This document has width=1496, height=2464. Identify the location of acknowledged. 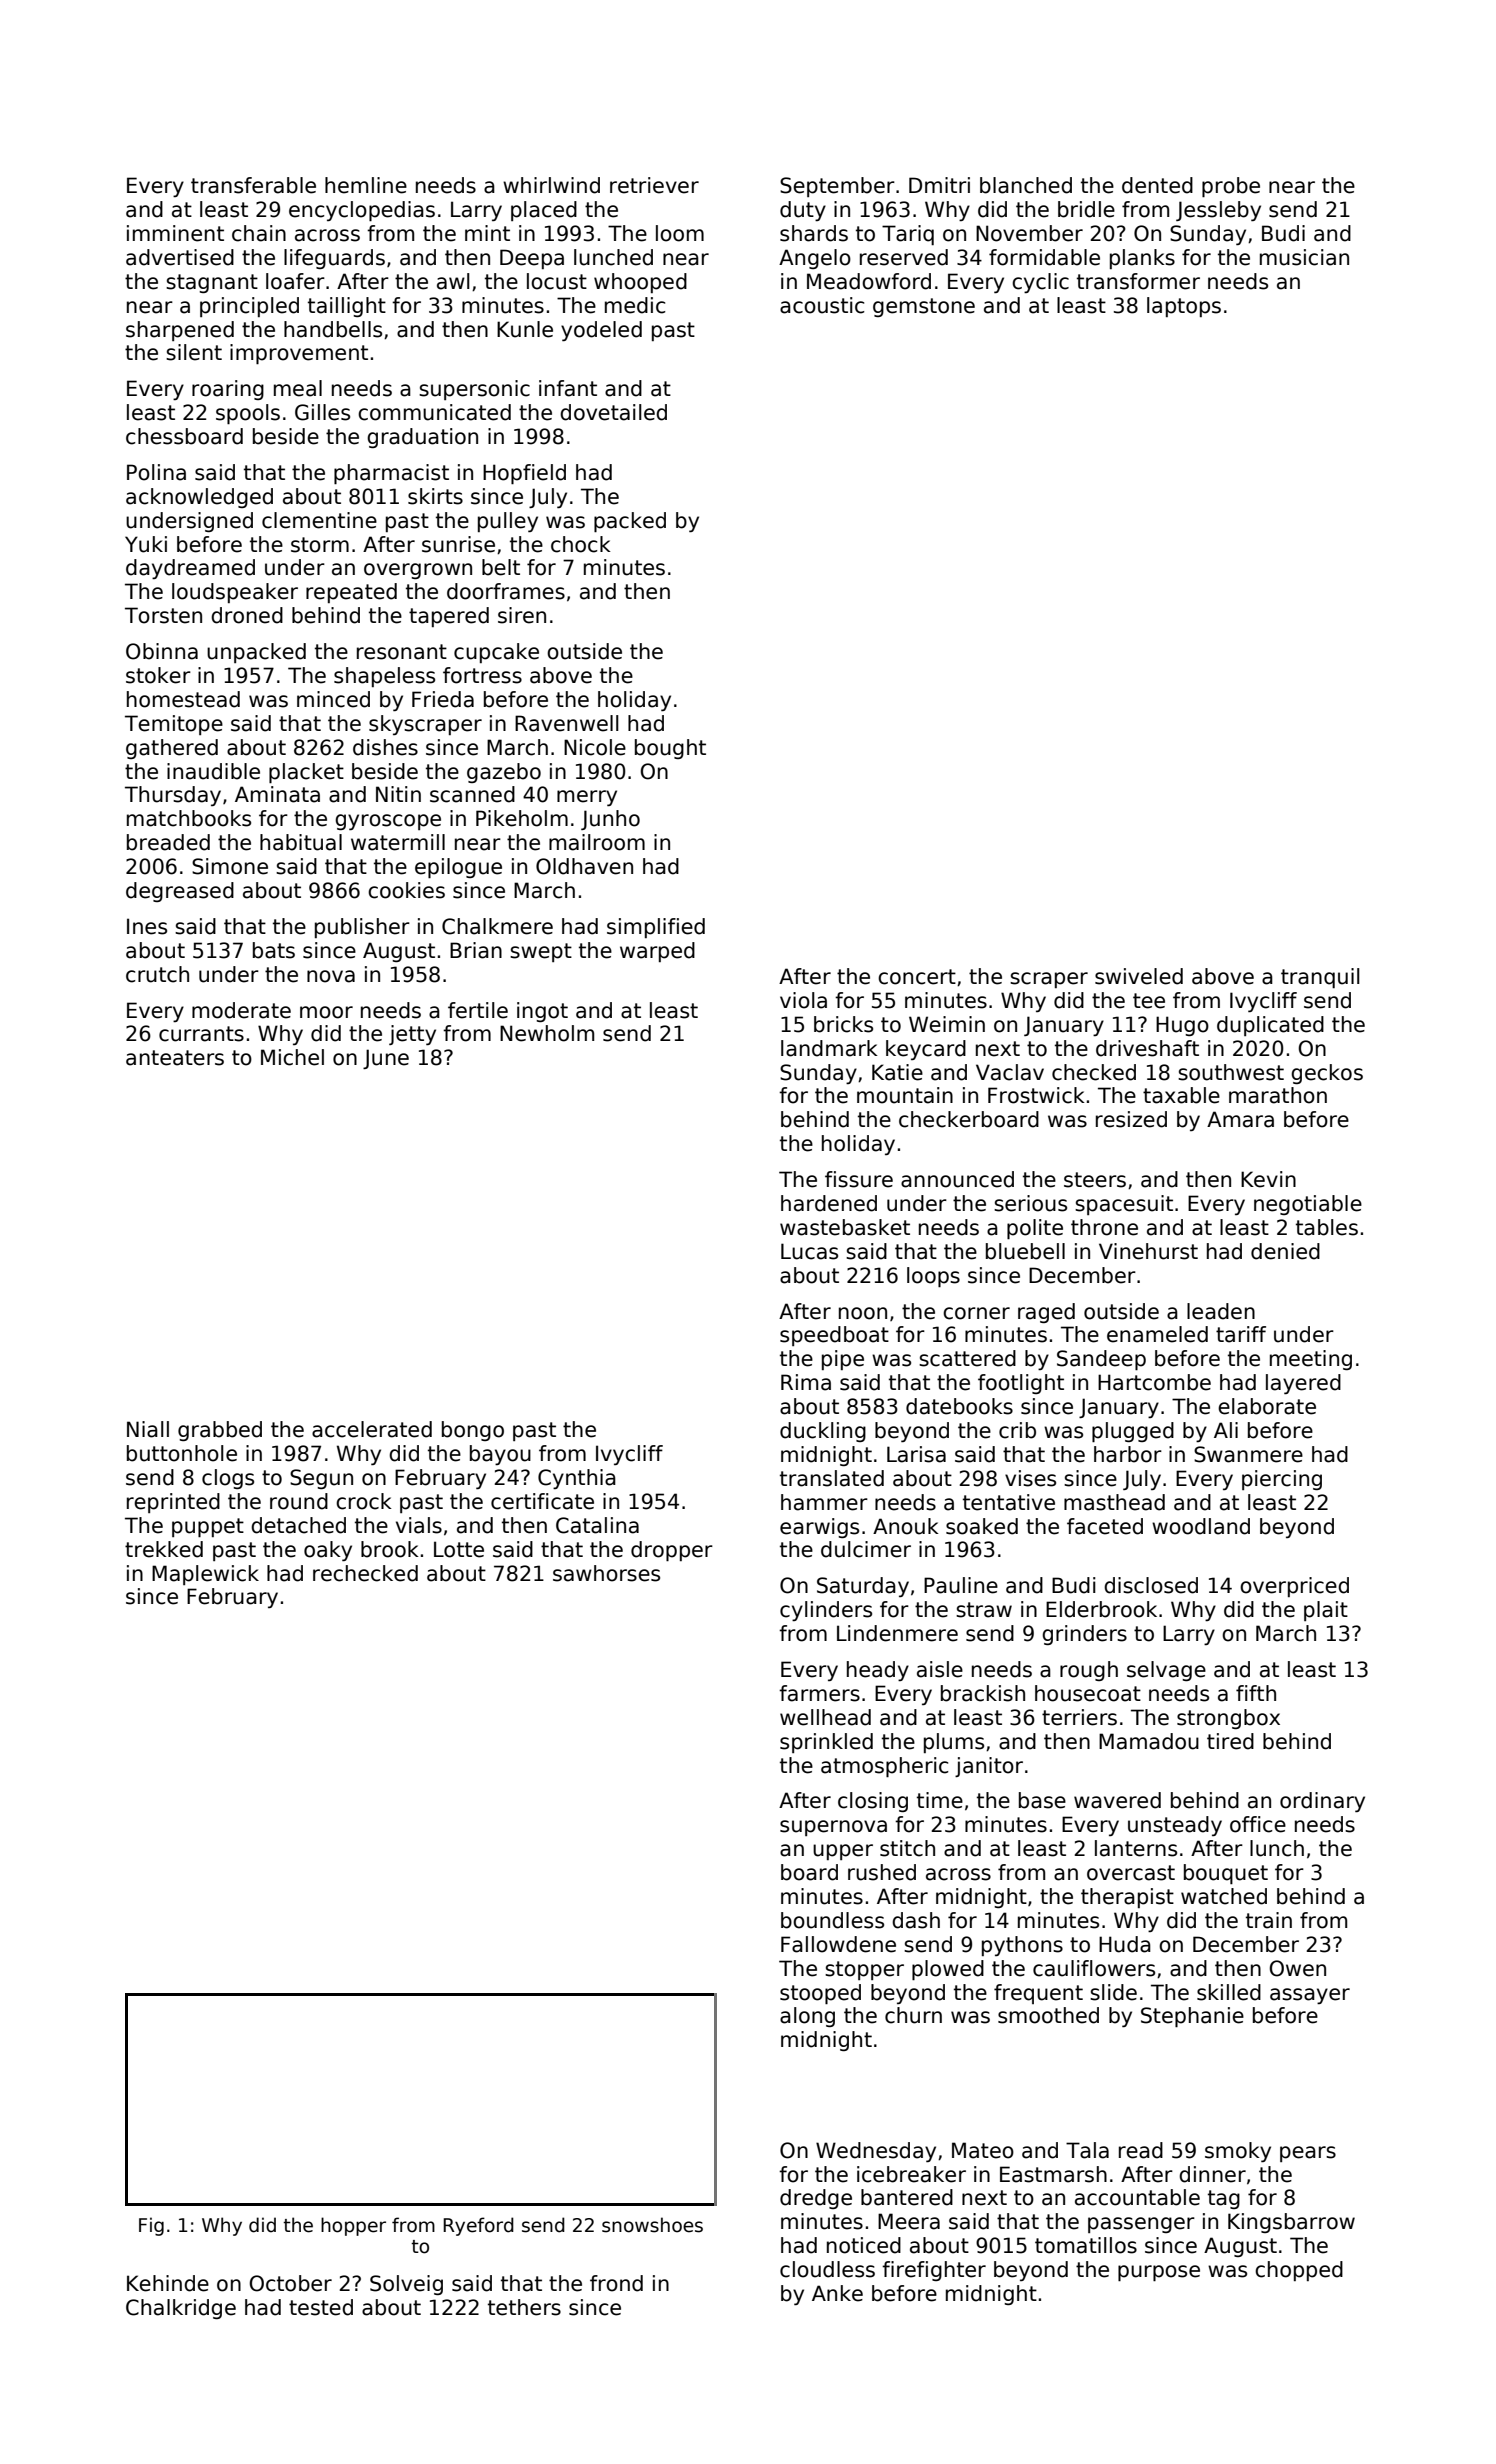
(199, 498).
